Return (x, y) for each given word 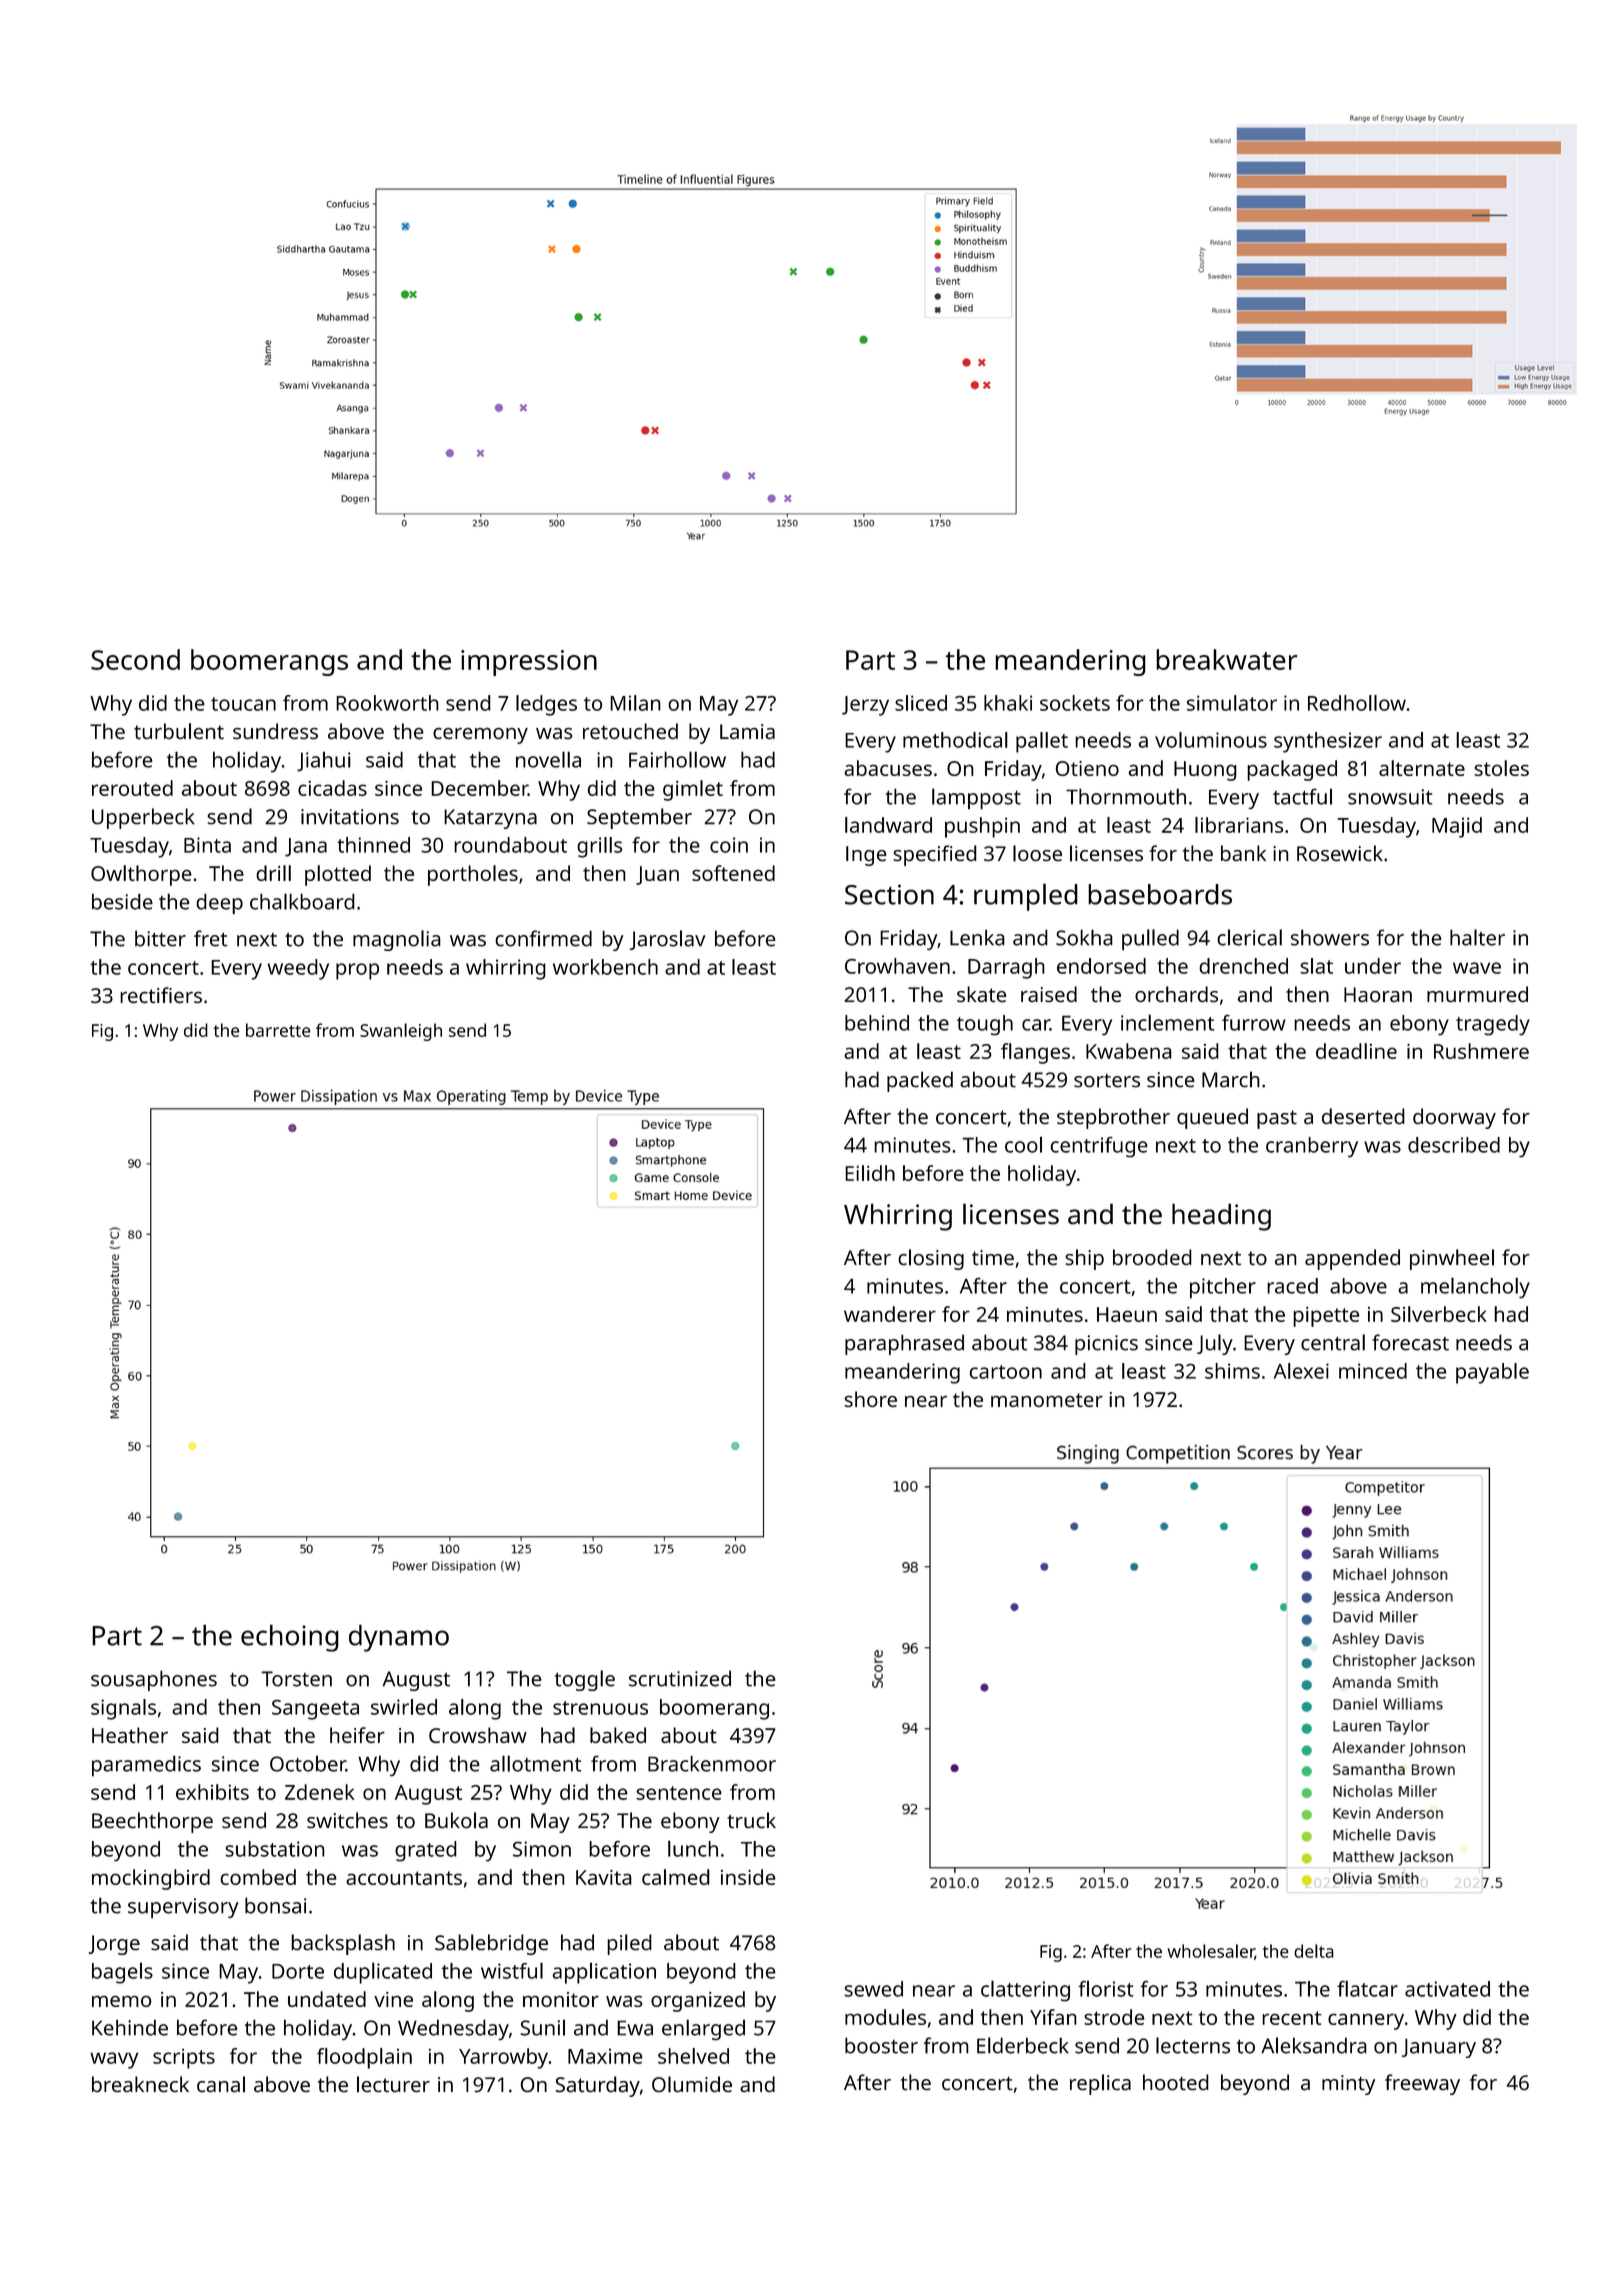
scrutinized (680, 1678)
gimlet (693, 790)
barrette (278, 1030)
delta (1314, 1951)
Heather (130, 1735)
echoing (290, 1638)
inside (748, 1877)
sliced (921, 703)
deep (220, 904)
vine (393, 1999)
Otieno (1087, 768)
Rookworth (387, 703)
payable (1492, 1373)
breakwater (1226, 659)
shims (1232, 1371)
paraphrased (904, 1344)
